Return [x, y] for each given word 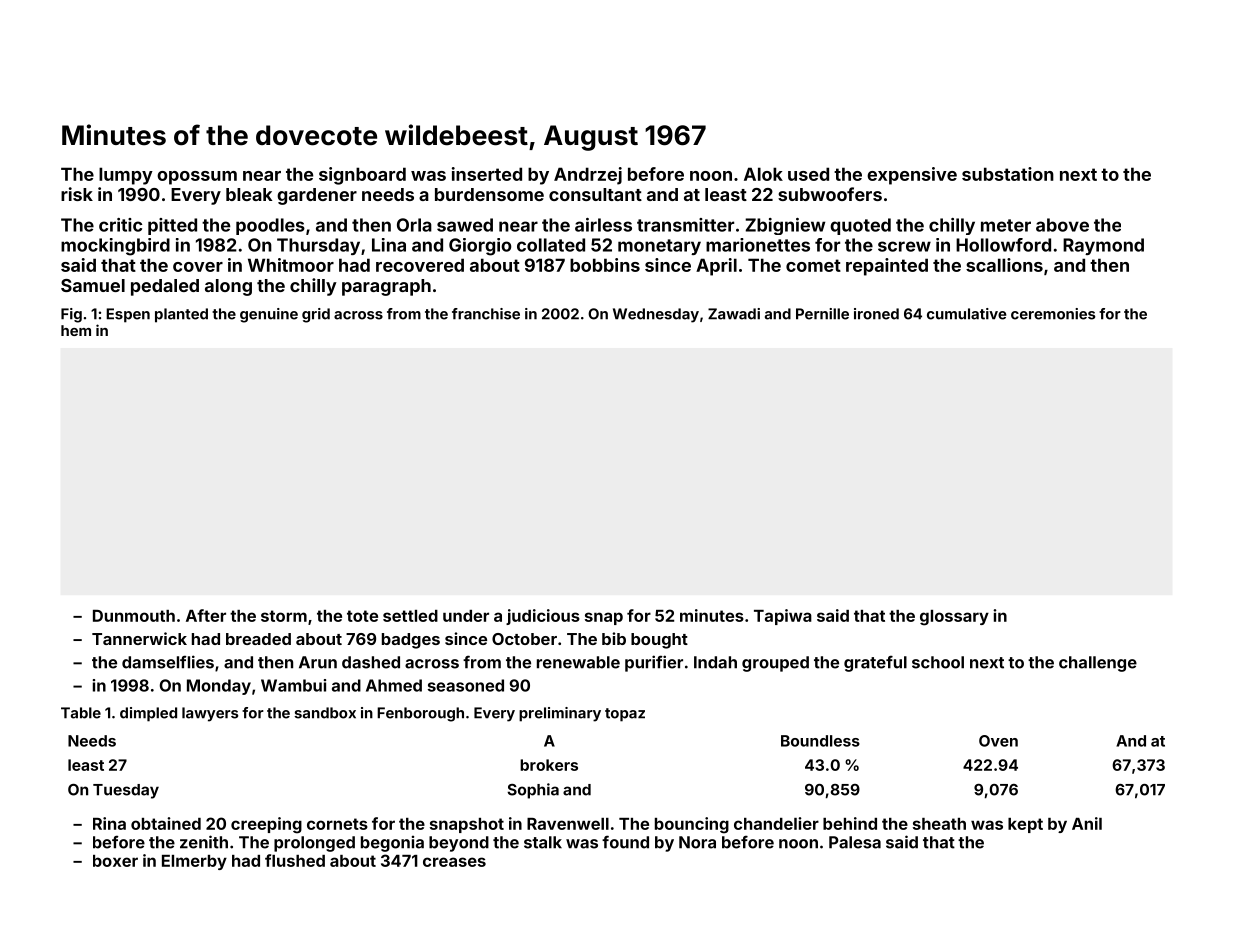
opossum [197, 178]
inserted [487, 174]
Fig [71, 315]
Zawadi [734, 314]
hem [76, 330]
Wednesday [656, 315]
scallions [1004, 265]
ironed [876, 314]
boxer [115, 861]
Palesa [855, 842]
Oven [998, 741]
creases [454, 862]
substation [1008, 174]
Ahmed [394, 685]
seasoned [466, 685]
